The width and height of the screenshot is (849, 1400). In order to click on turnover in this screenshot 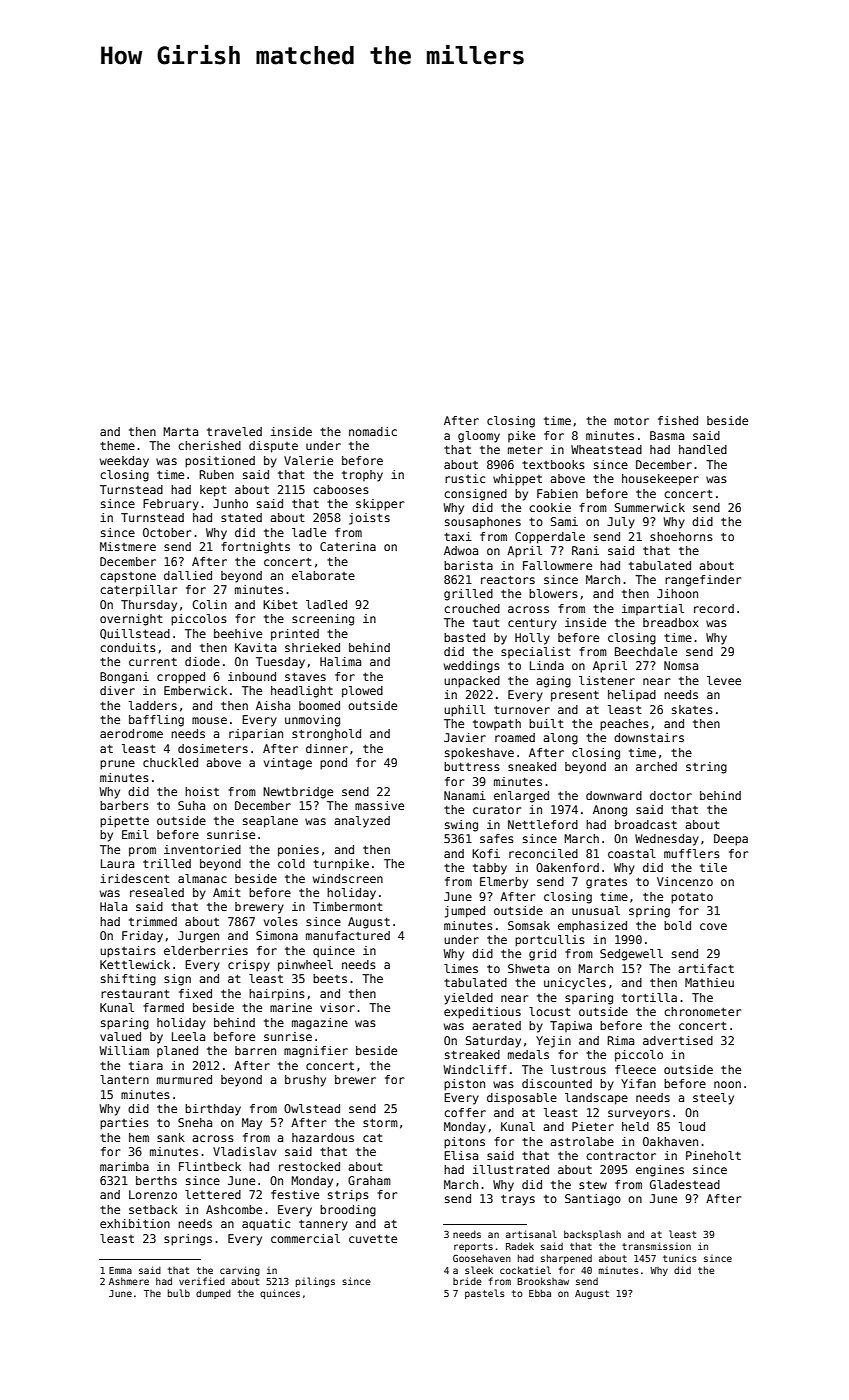, I will do `click(522, 710)`.
